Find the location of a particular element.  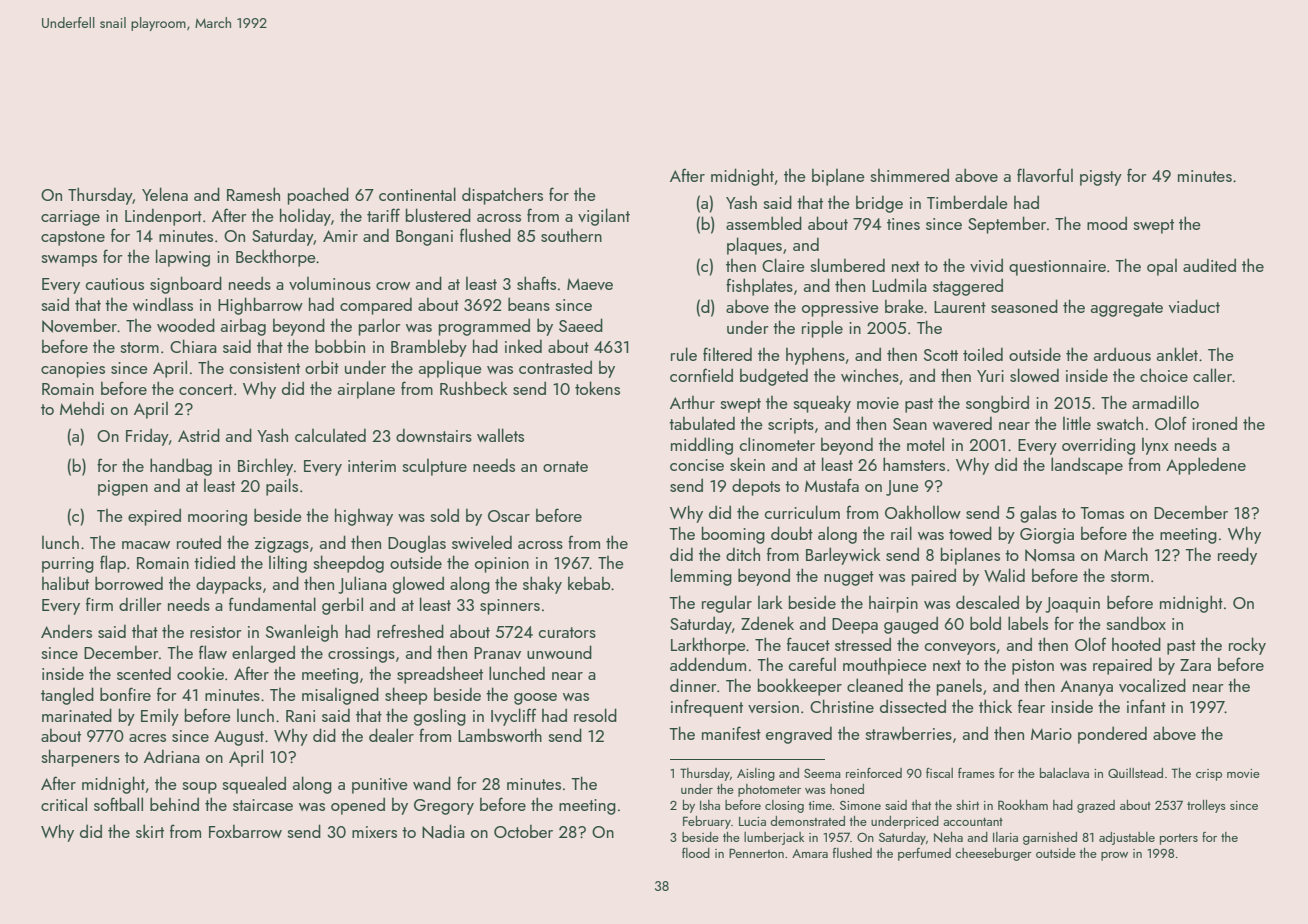

ornate is located at coordinates (565, 466).
